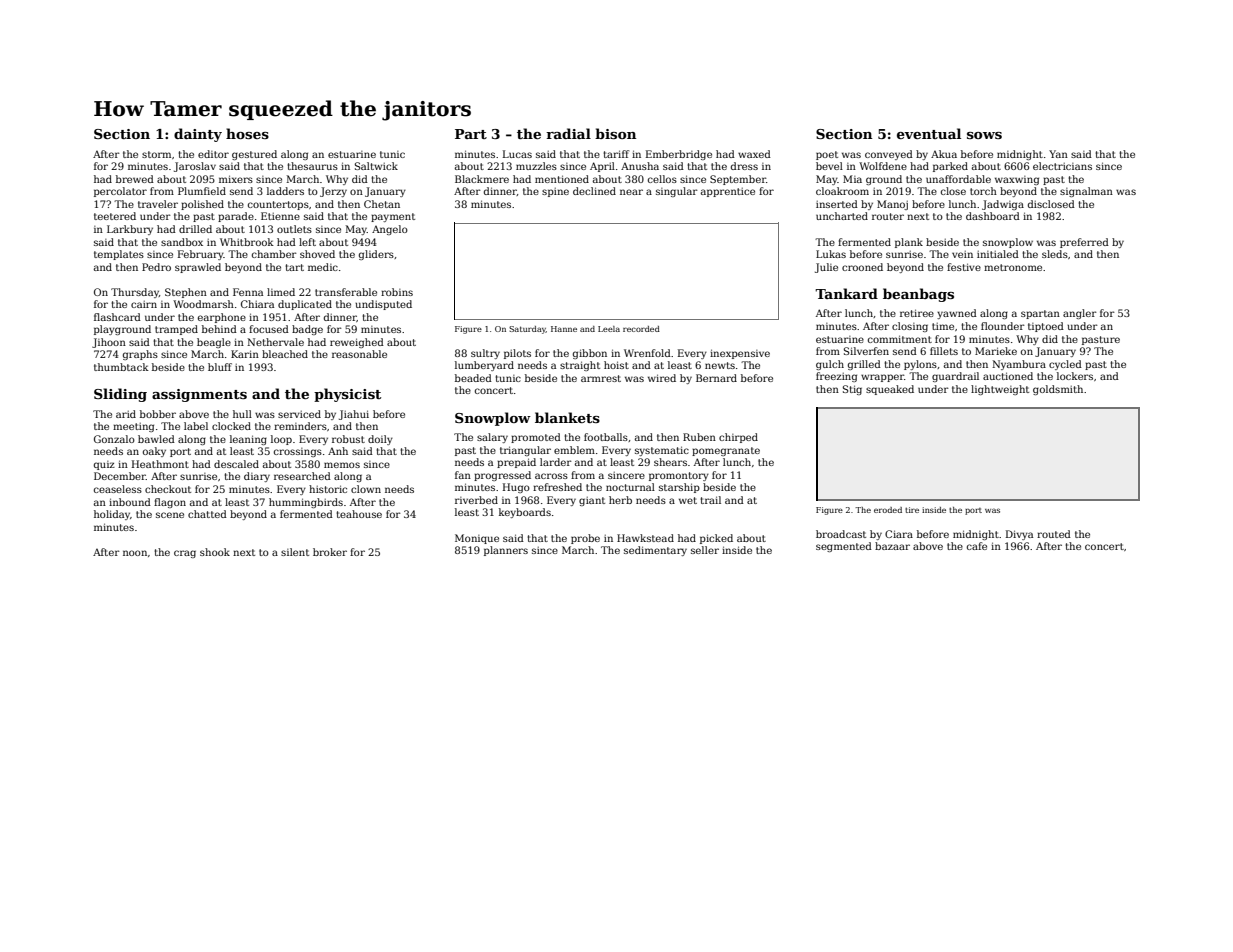 Image resolution: width=1233 pixels, height=952 pixels. Describe the element at coordinates (670, 462) in the document. I see `shears` at that location.
